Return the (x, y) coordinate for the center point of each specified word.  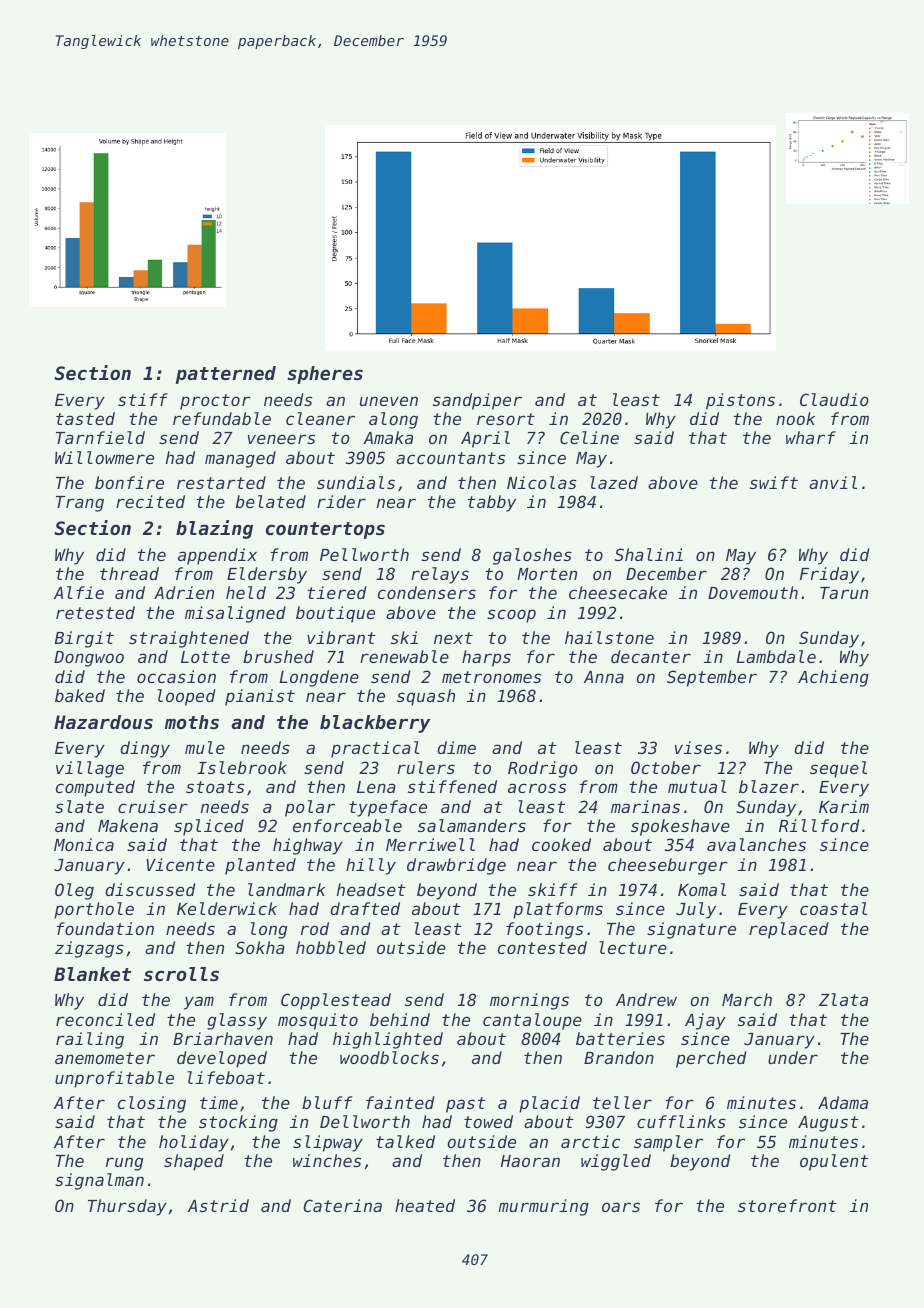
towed (488, 1121)
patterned (226, 375)
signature (691, 930)
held (246, 592)
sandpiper (477, 401)
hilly (371, 866)
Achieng (833, 678)
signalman (99, 1181)
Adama (843, 1102)
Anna (604, 677)
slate (79, 806)
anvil (833, 482)
